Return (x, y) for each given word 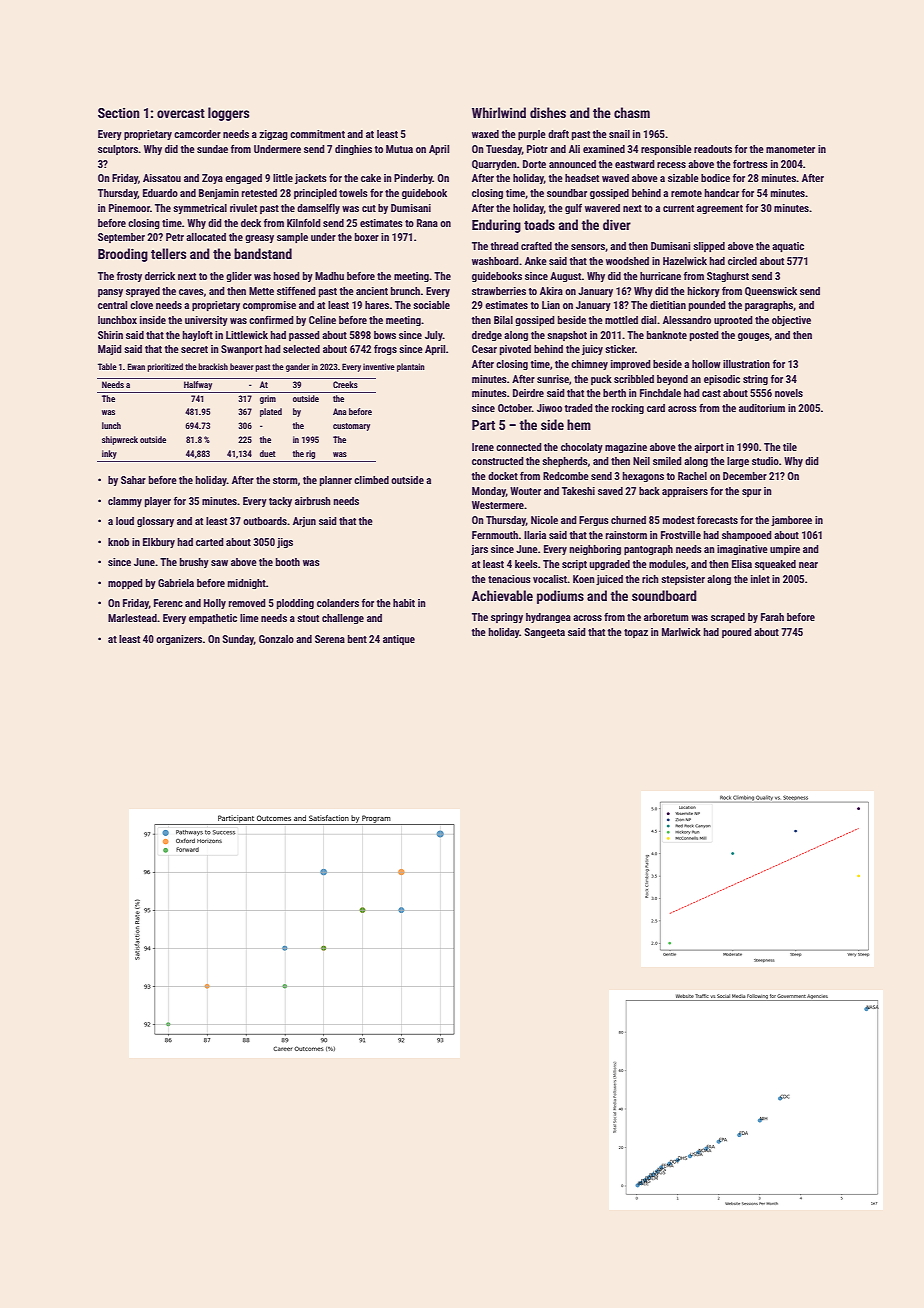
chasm (632, 112)
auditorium (762, 408)
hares (377, 305)
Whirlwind (499, 112)
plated (271, 412)
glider (239, 277)
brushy (194, 563)
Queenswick (771, 291)
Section (119, 113)
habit (404, 603)
